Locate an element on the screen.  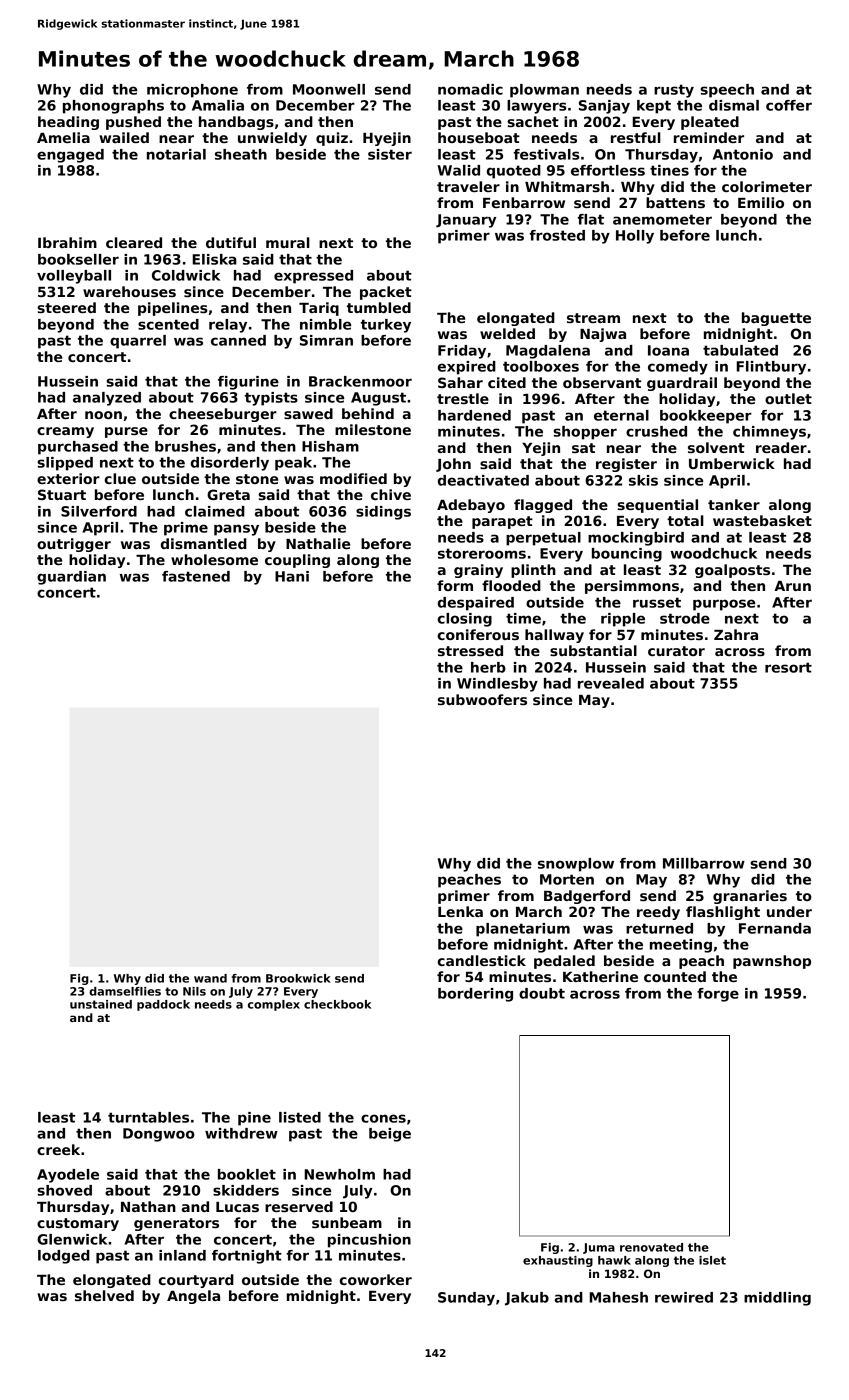
granaries is located at coordinates (750, 897).
